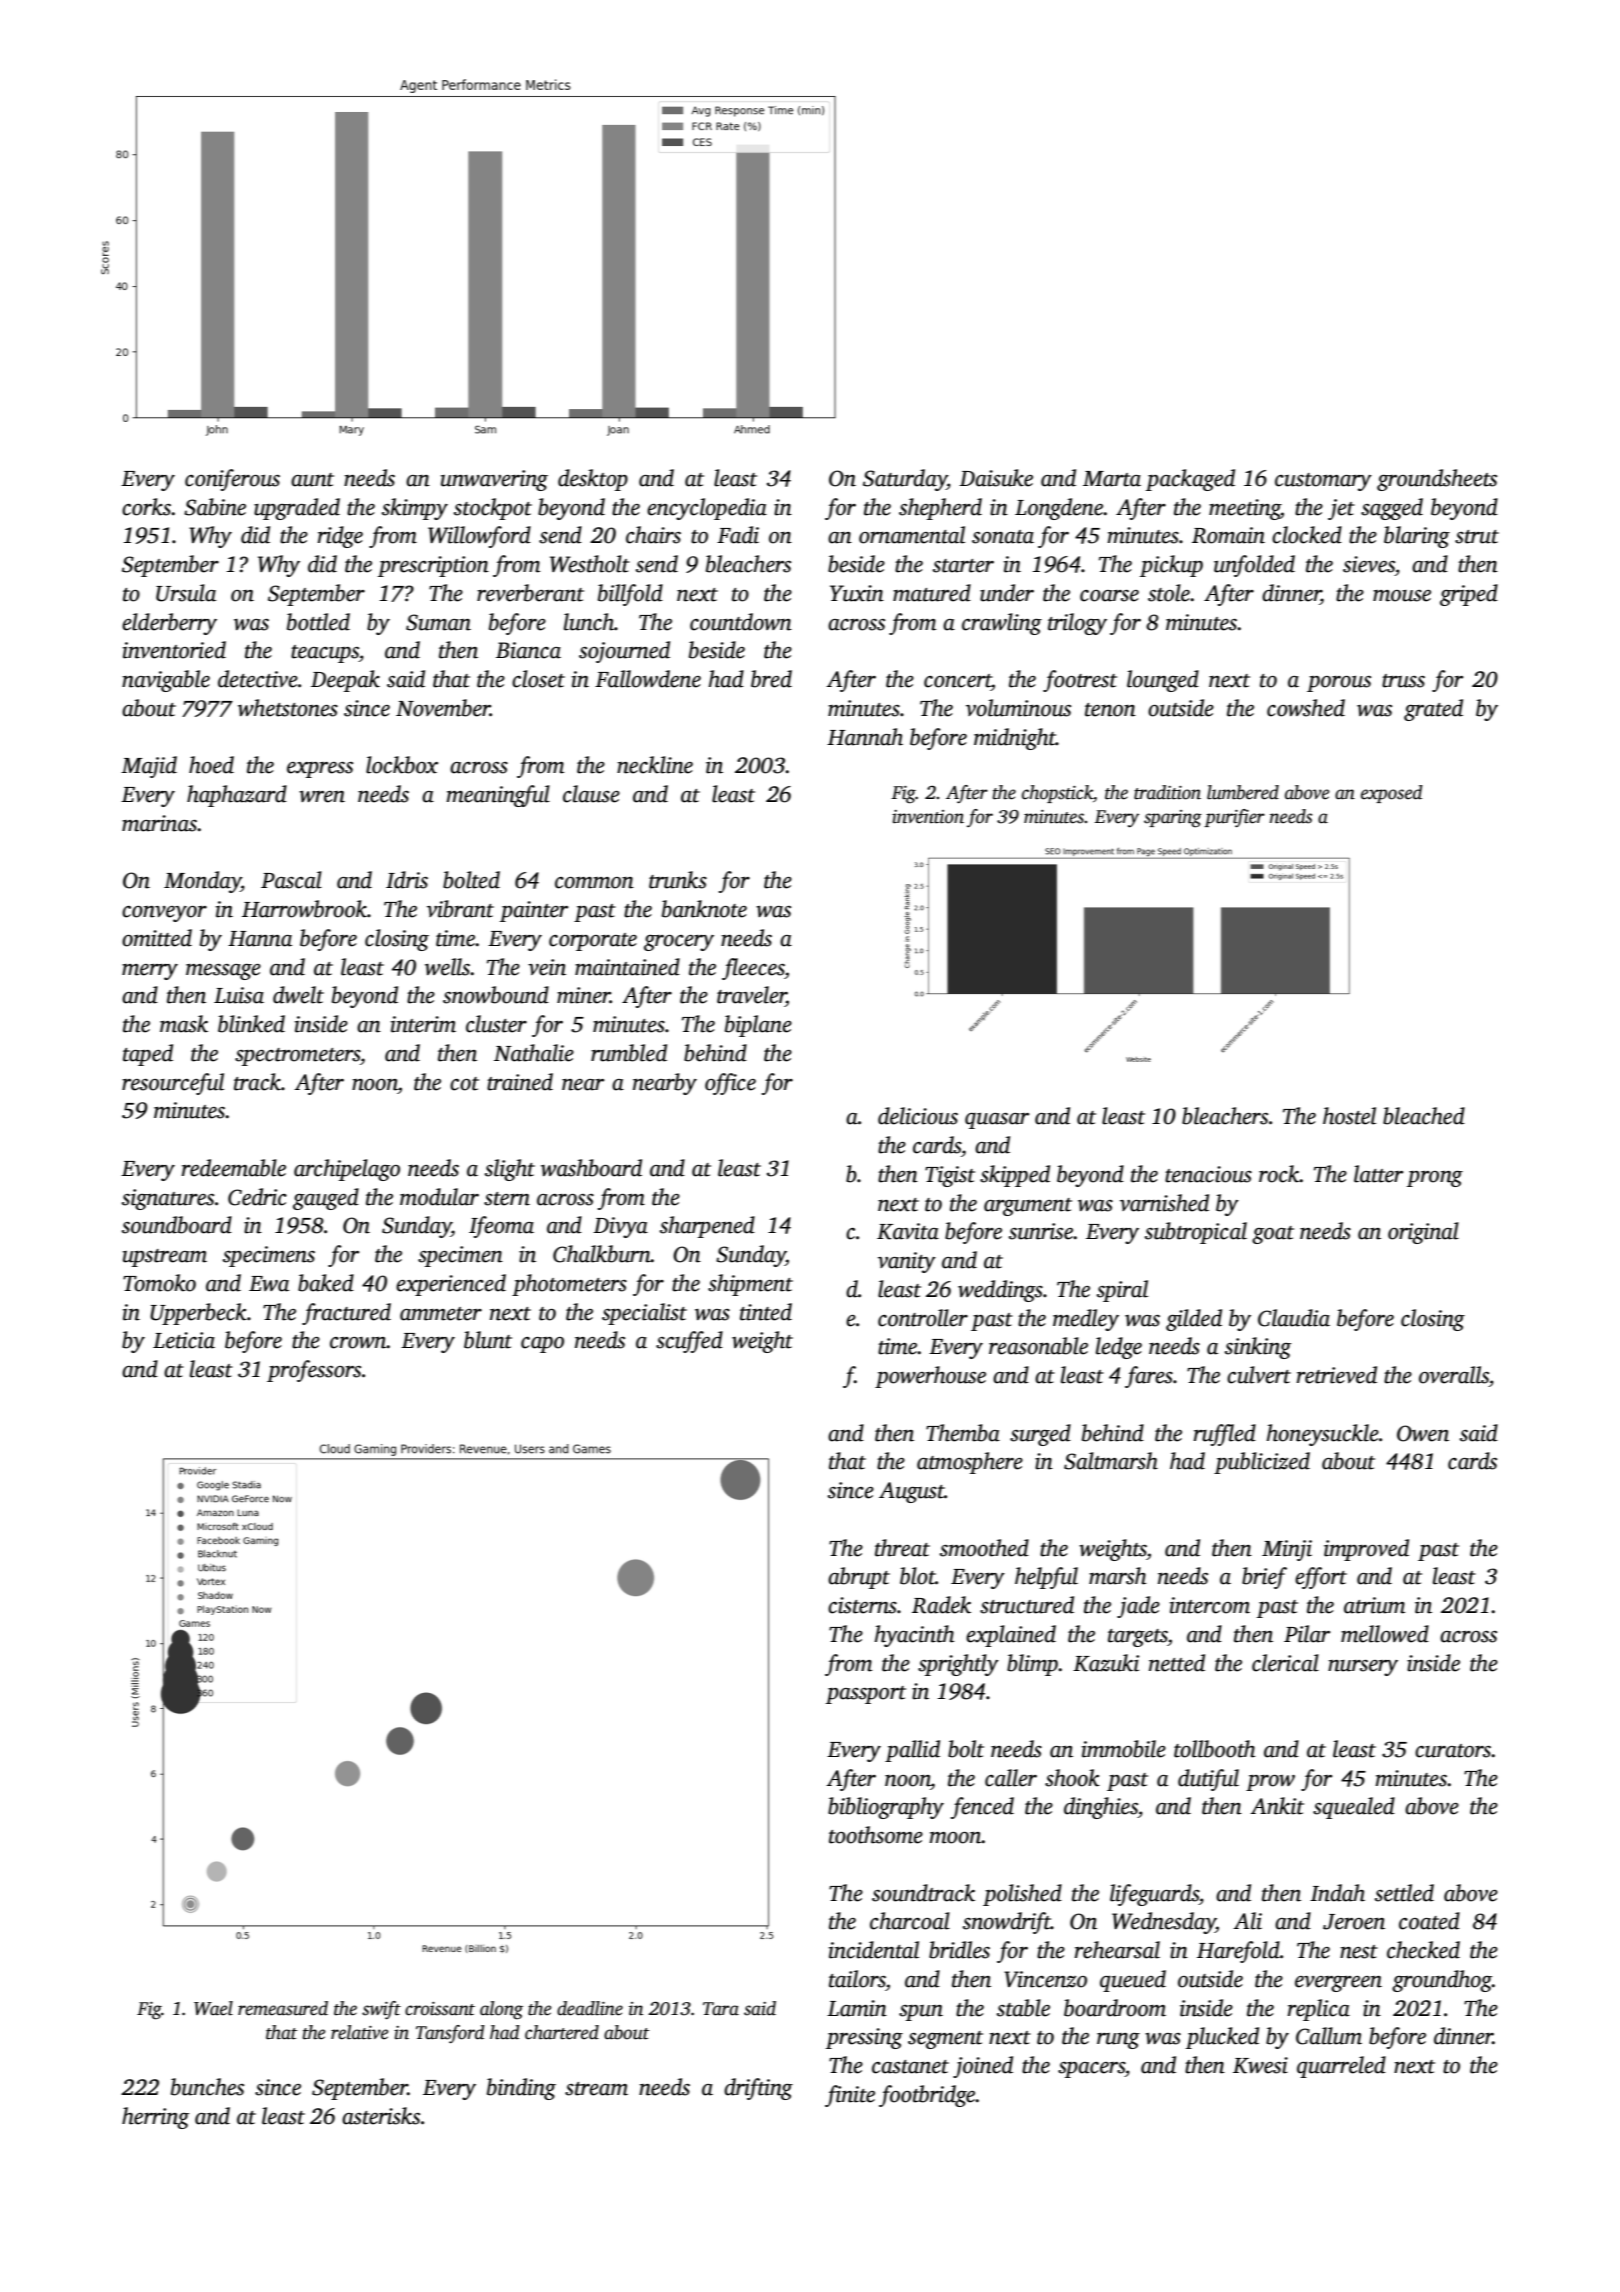 The height and width of the image is (2292, 1620). I want to click on improved, so click(1366, 1550).
